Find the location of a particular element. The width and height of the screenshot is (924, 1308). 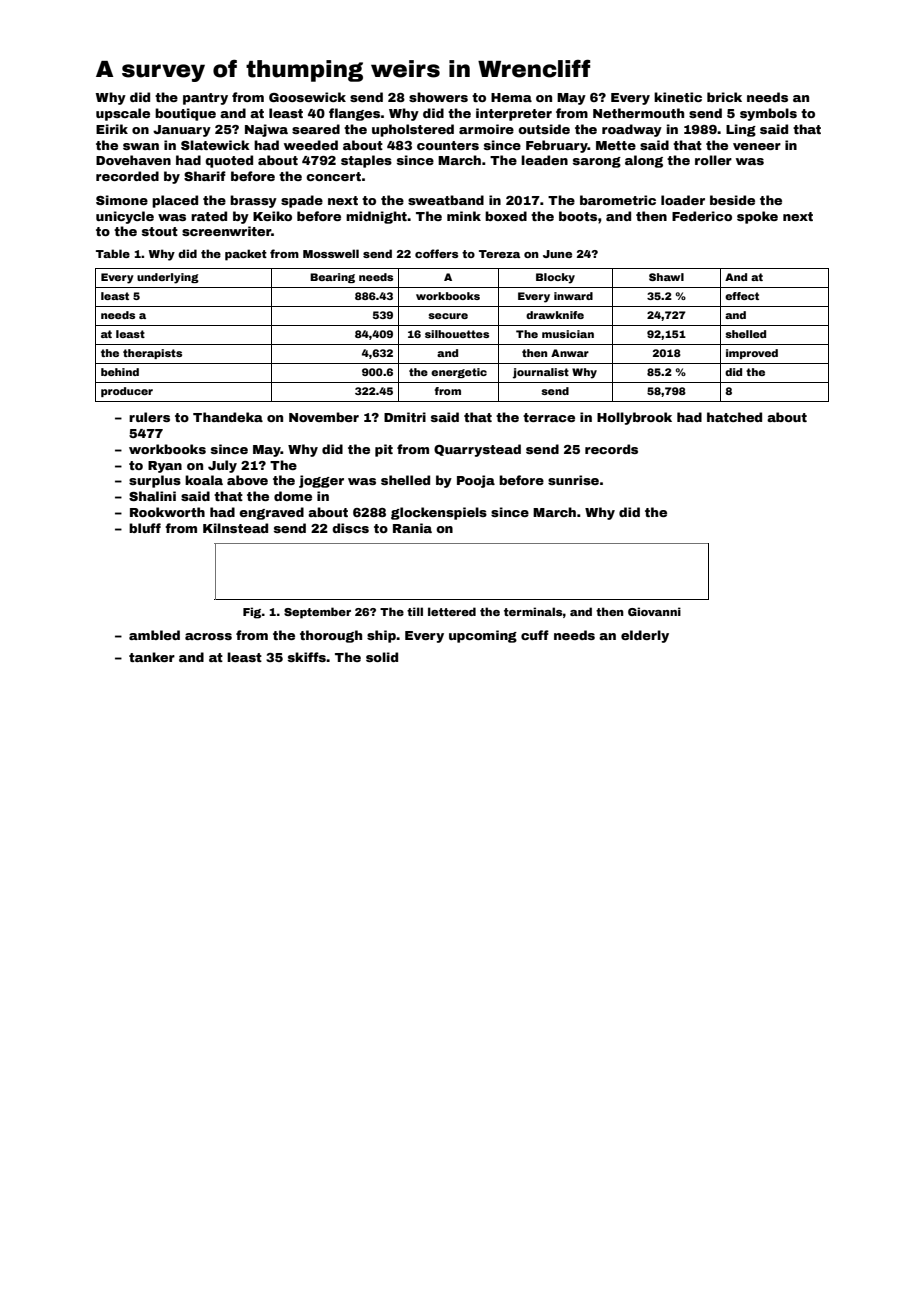

therapists is located at coordinates (152, 354).
